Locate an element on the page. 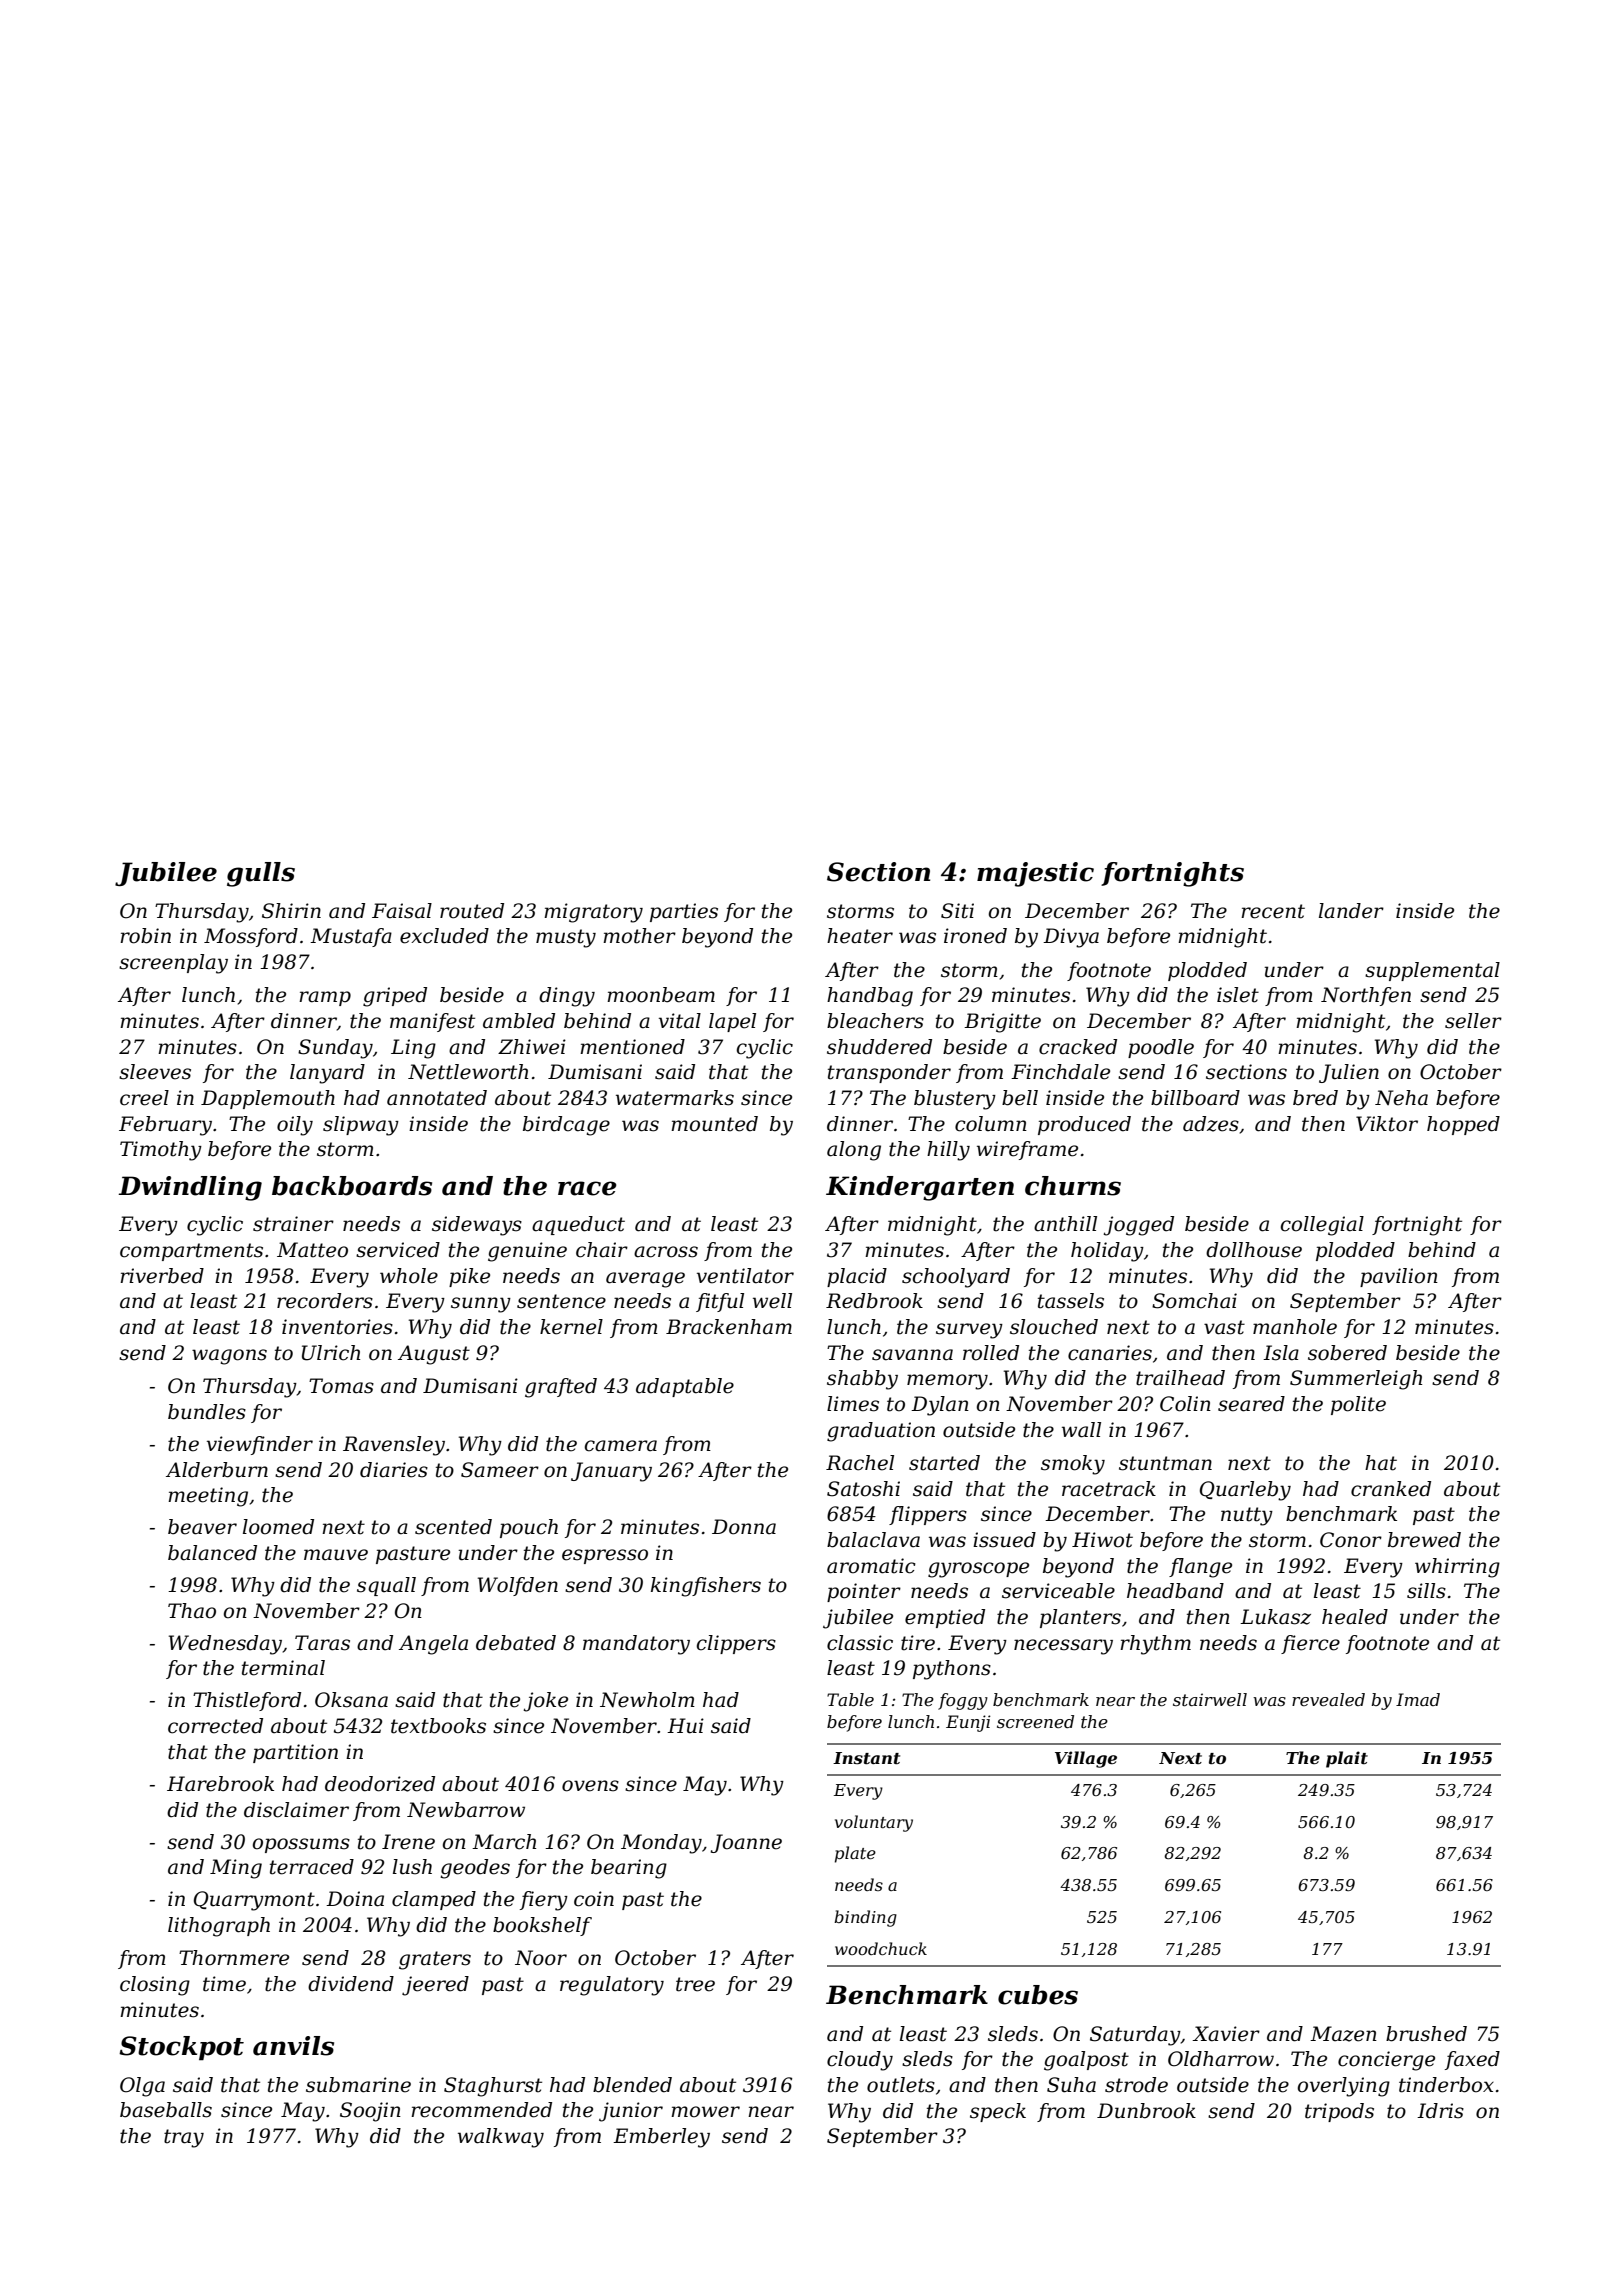 This page has height=2292, width=1620. brewed is located at coordinates (1424, 1540).
